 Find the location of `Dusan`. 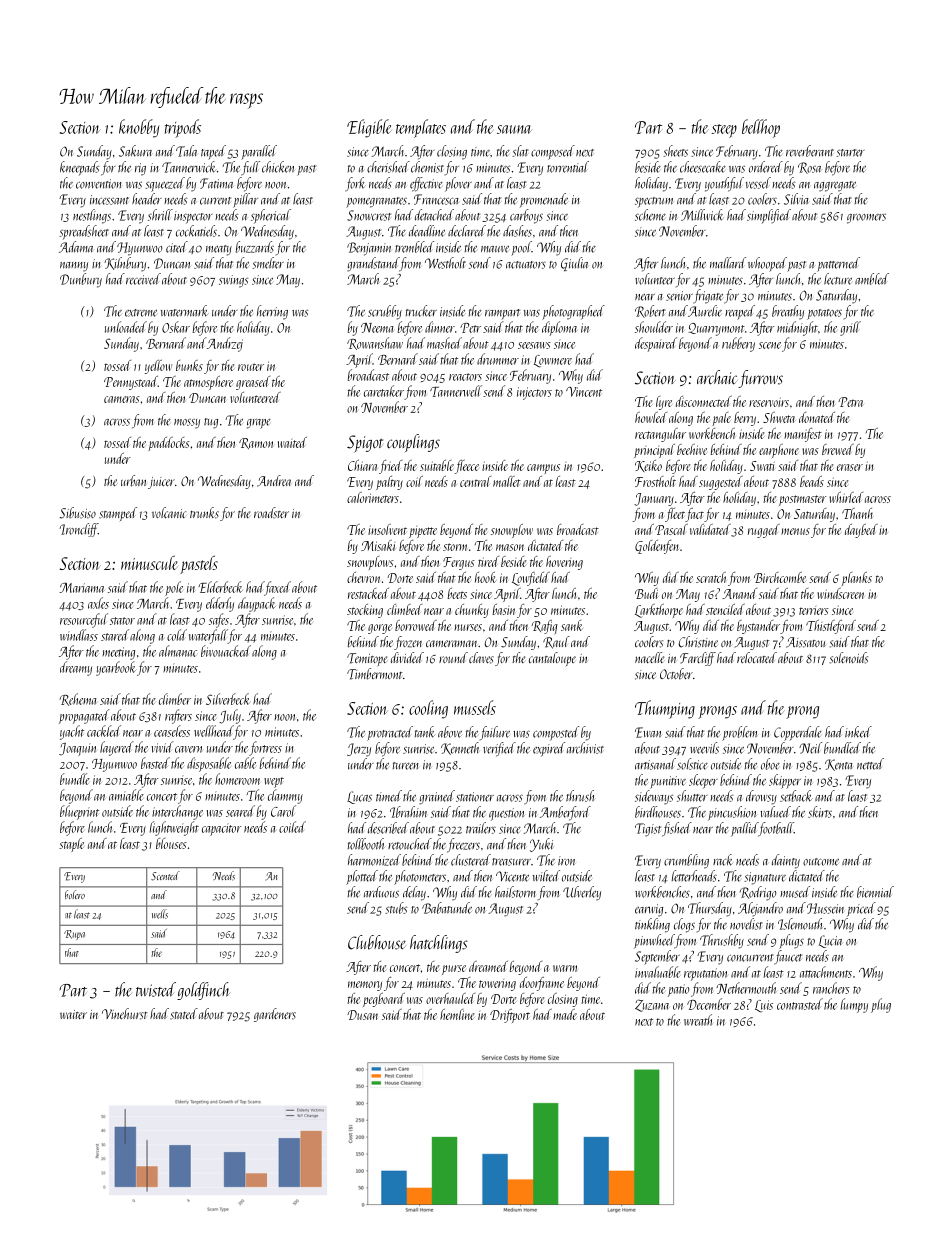

Dusan is located at coordinates (362, 1015).
